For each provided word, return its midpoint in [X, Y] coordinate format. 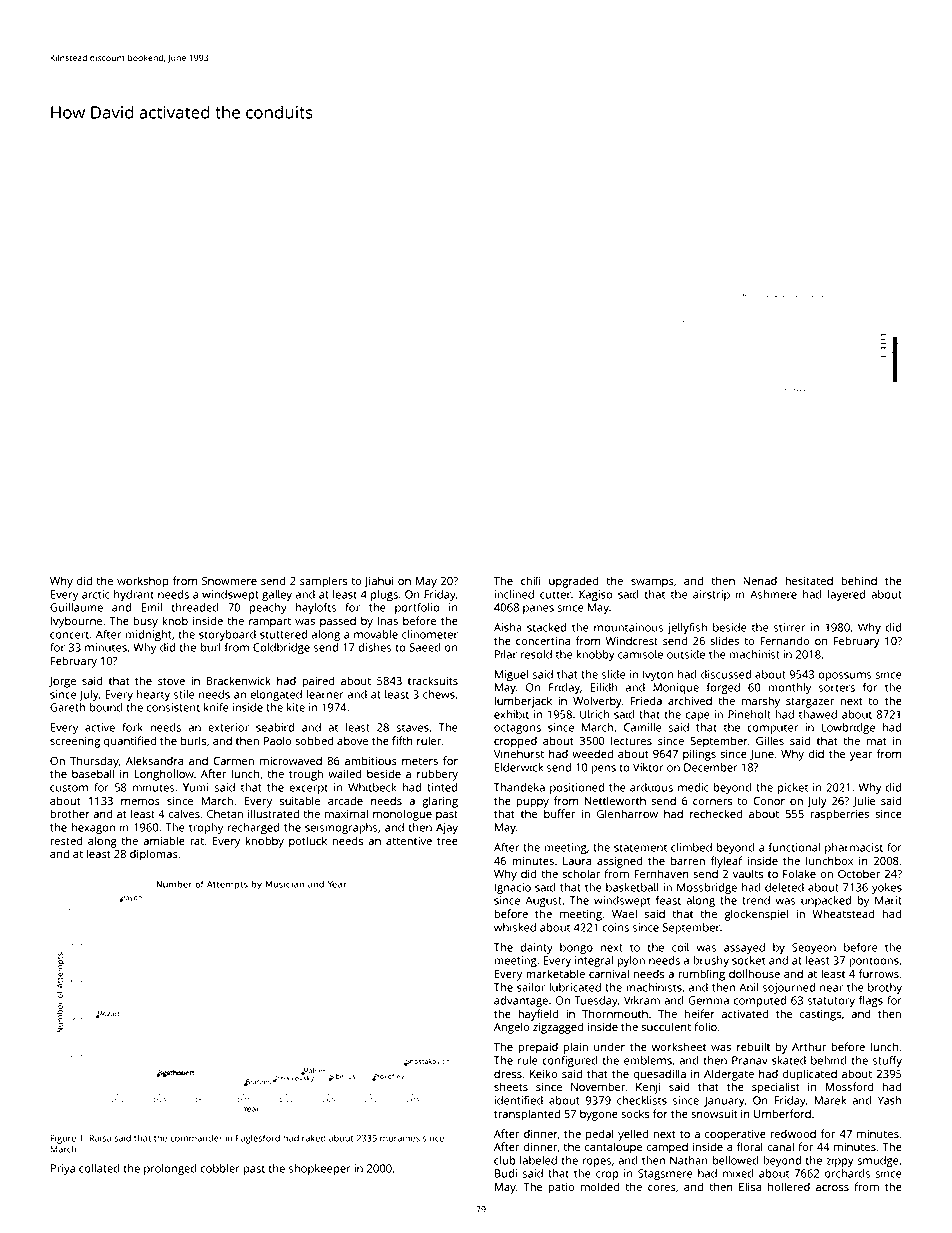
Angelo [512, 1028]
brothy [885, 988]
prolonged [170, 1170]
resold [536, 654]
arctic [95, 594]
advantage [521, 1002]
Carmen [234, 760]
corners [713, 802]
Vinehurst [519, 753]
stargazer [810, 702]
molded [600, 1186]
